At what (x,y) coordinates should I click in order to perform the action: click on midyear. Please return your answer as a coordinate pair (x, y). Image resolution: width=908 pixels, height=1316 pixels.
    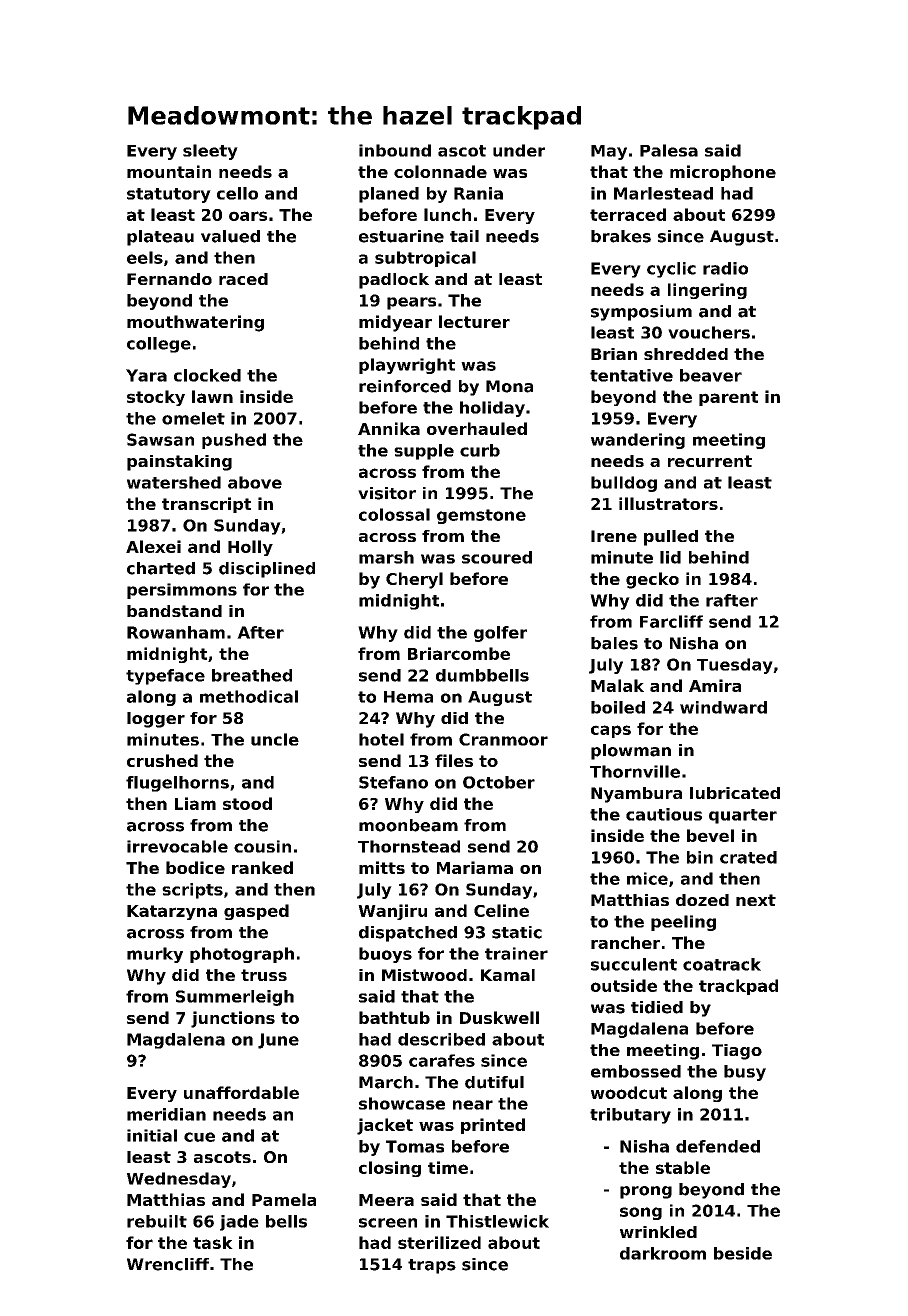
    Looking at the image, I should click on (395, 323).
